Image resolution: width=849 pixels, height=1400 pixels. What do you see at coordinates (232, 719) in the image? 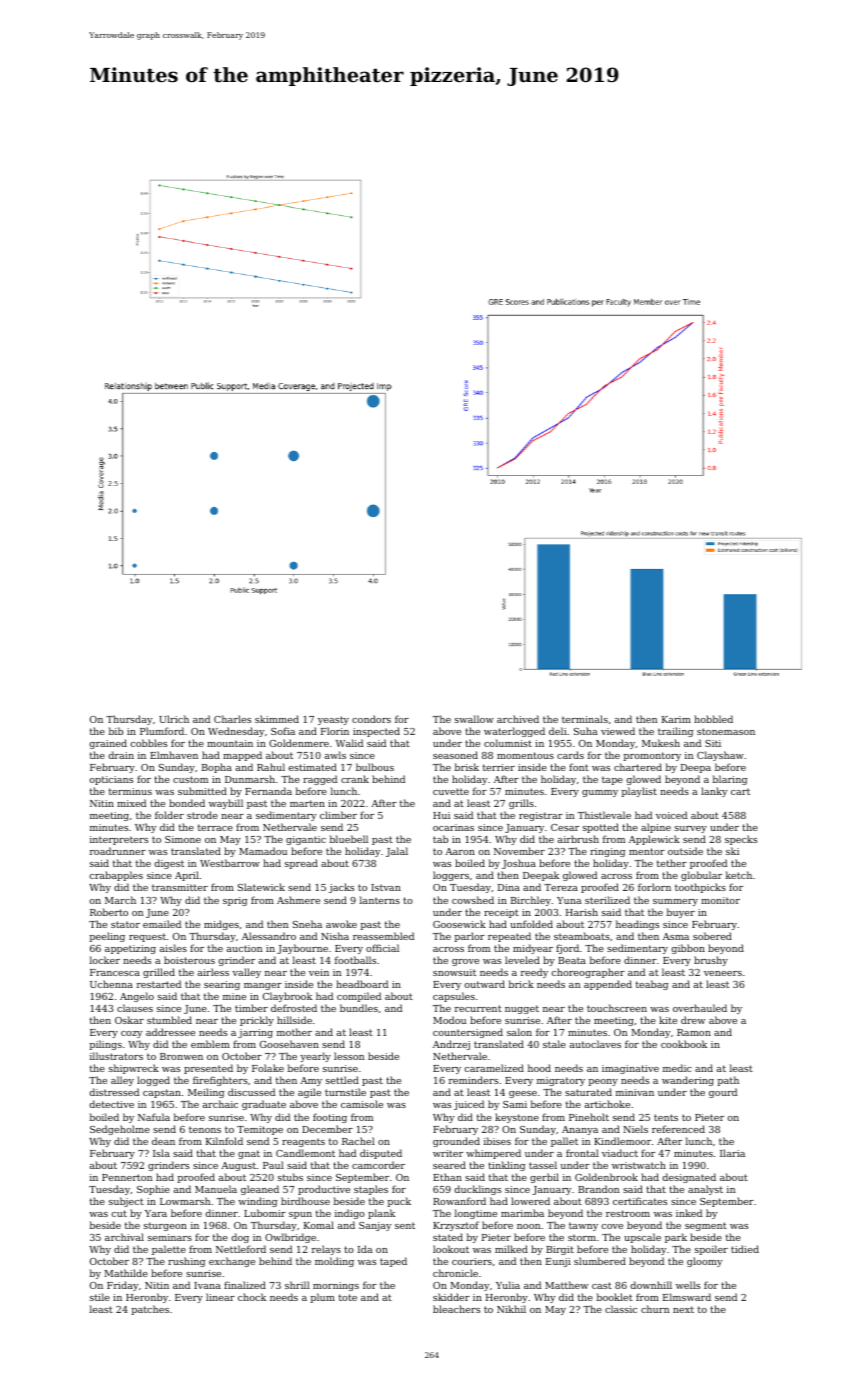
I see `Charles` at bounding box center [232, 719].
